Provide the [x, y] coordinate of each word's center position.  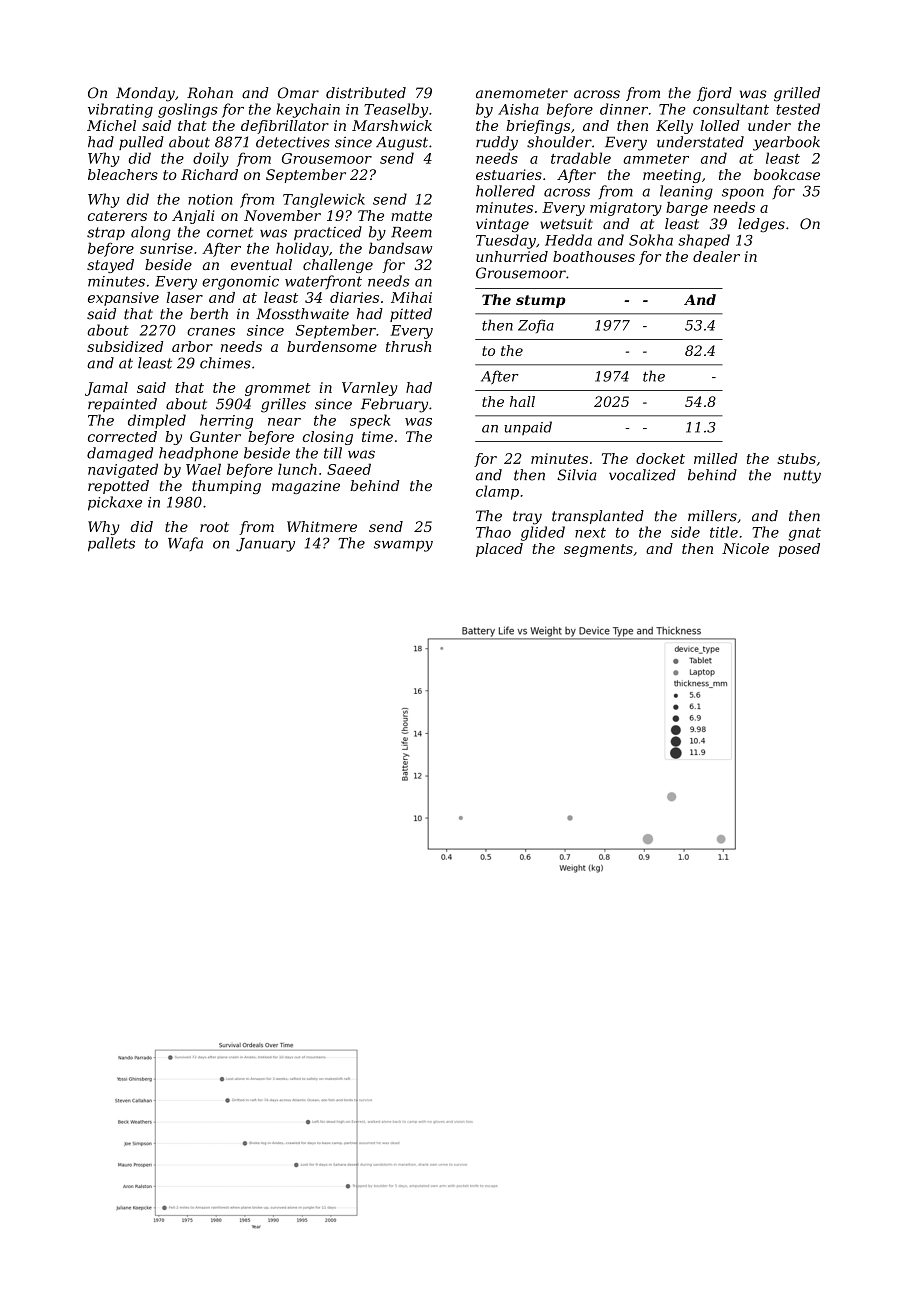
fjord [714, 94]
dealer [716, 256]
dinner [624, 109]
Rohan [210, 93]
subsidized [125, 346]
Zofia [536, 326]
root [214, 527]
